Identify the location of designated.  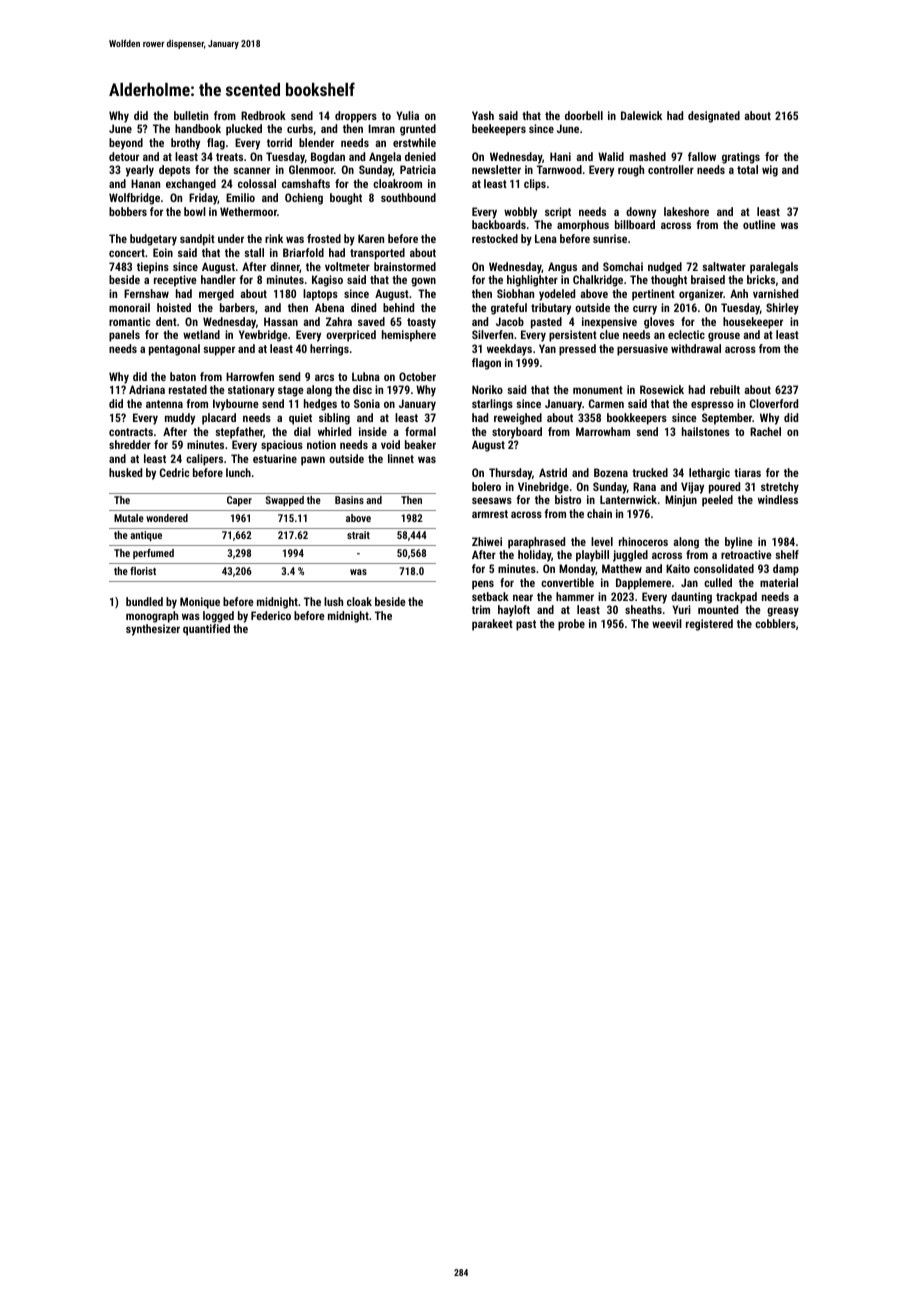
(714, 117).
